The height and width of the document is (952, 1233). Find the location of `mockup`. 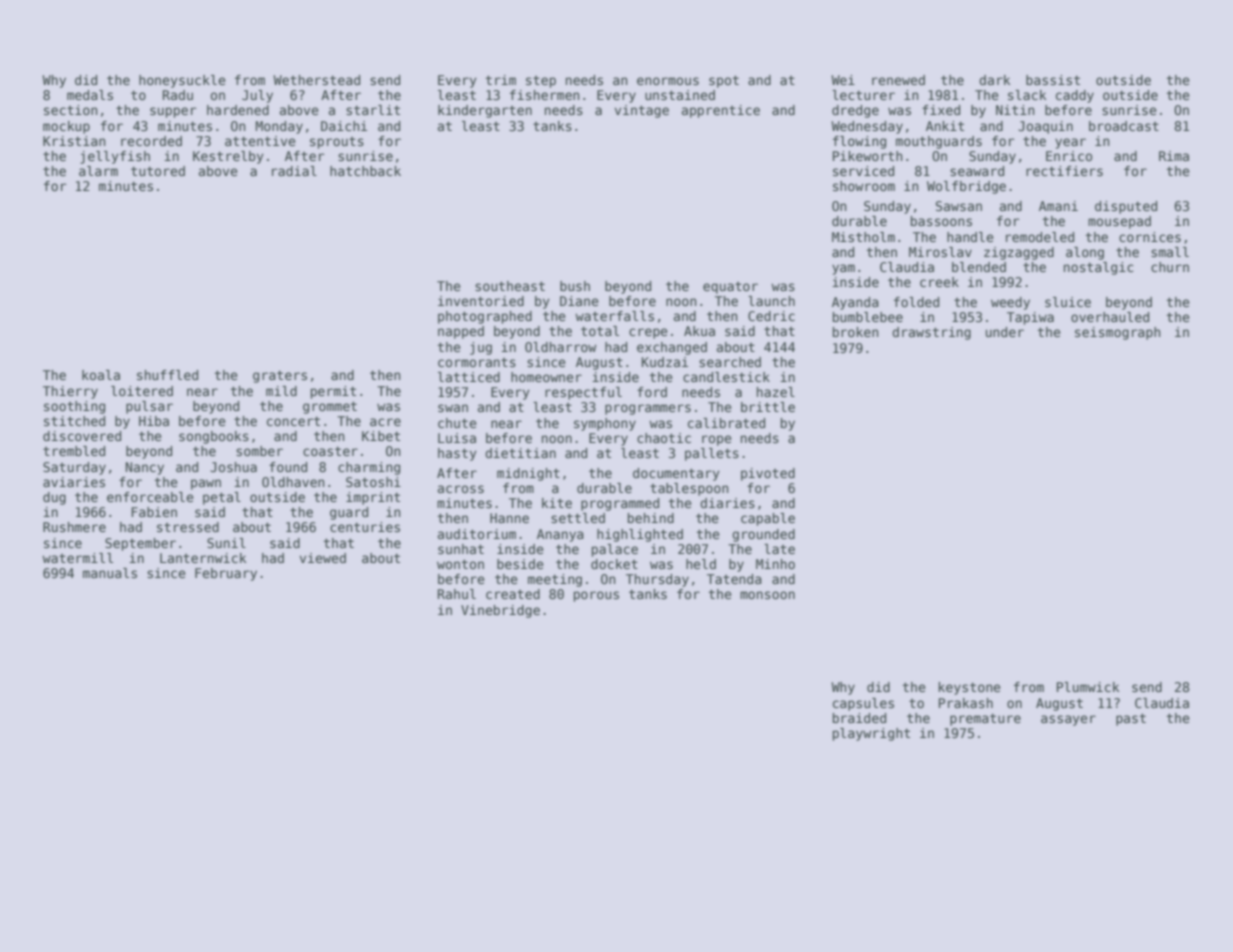

mockup is located at coordinates (66, 127).
